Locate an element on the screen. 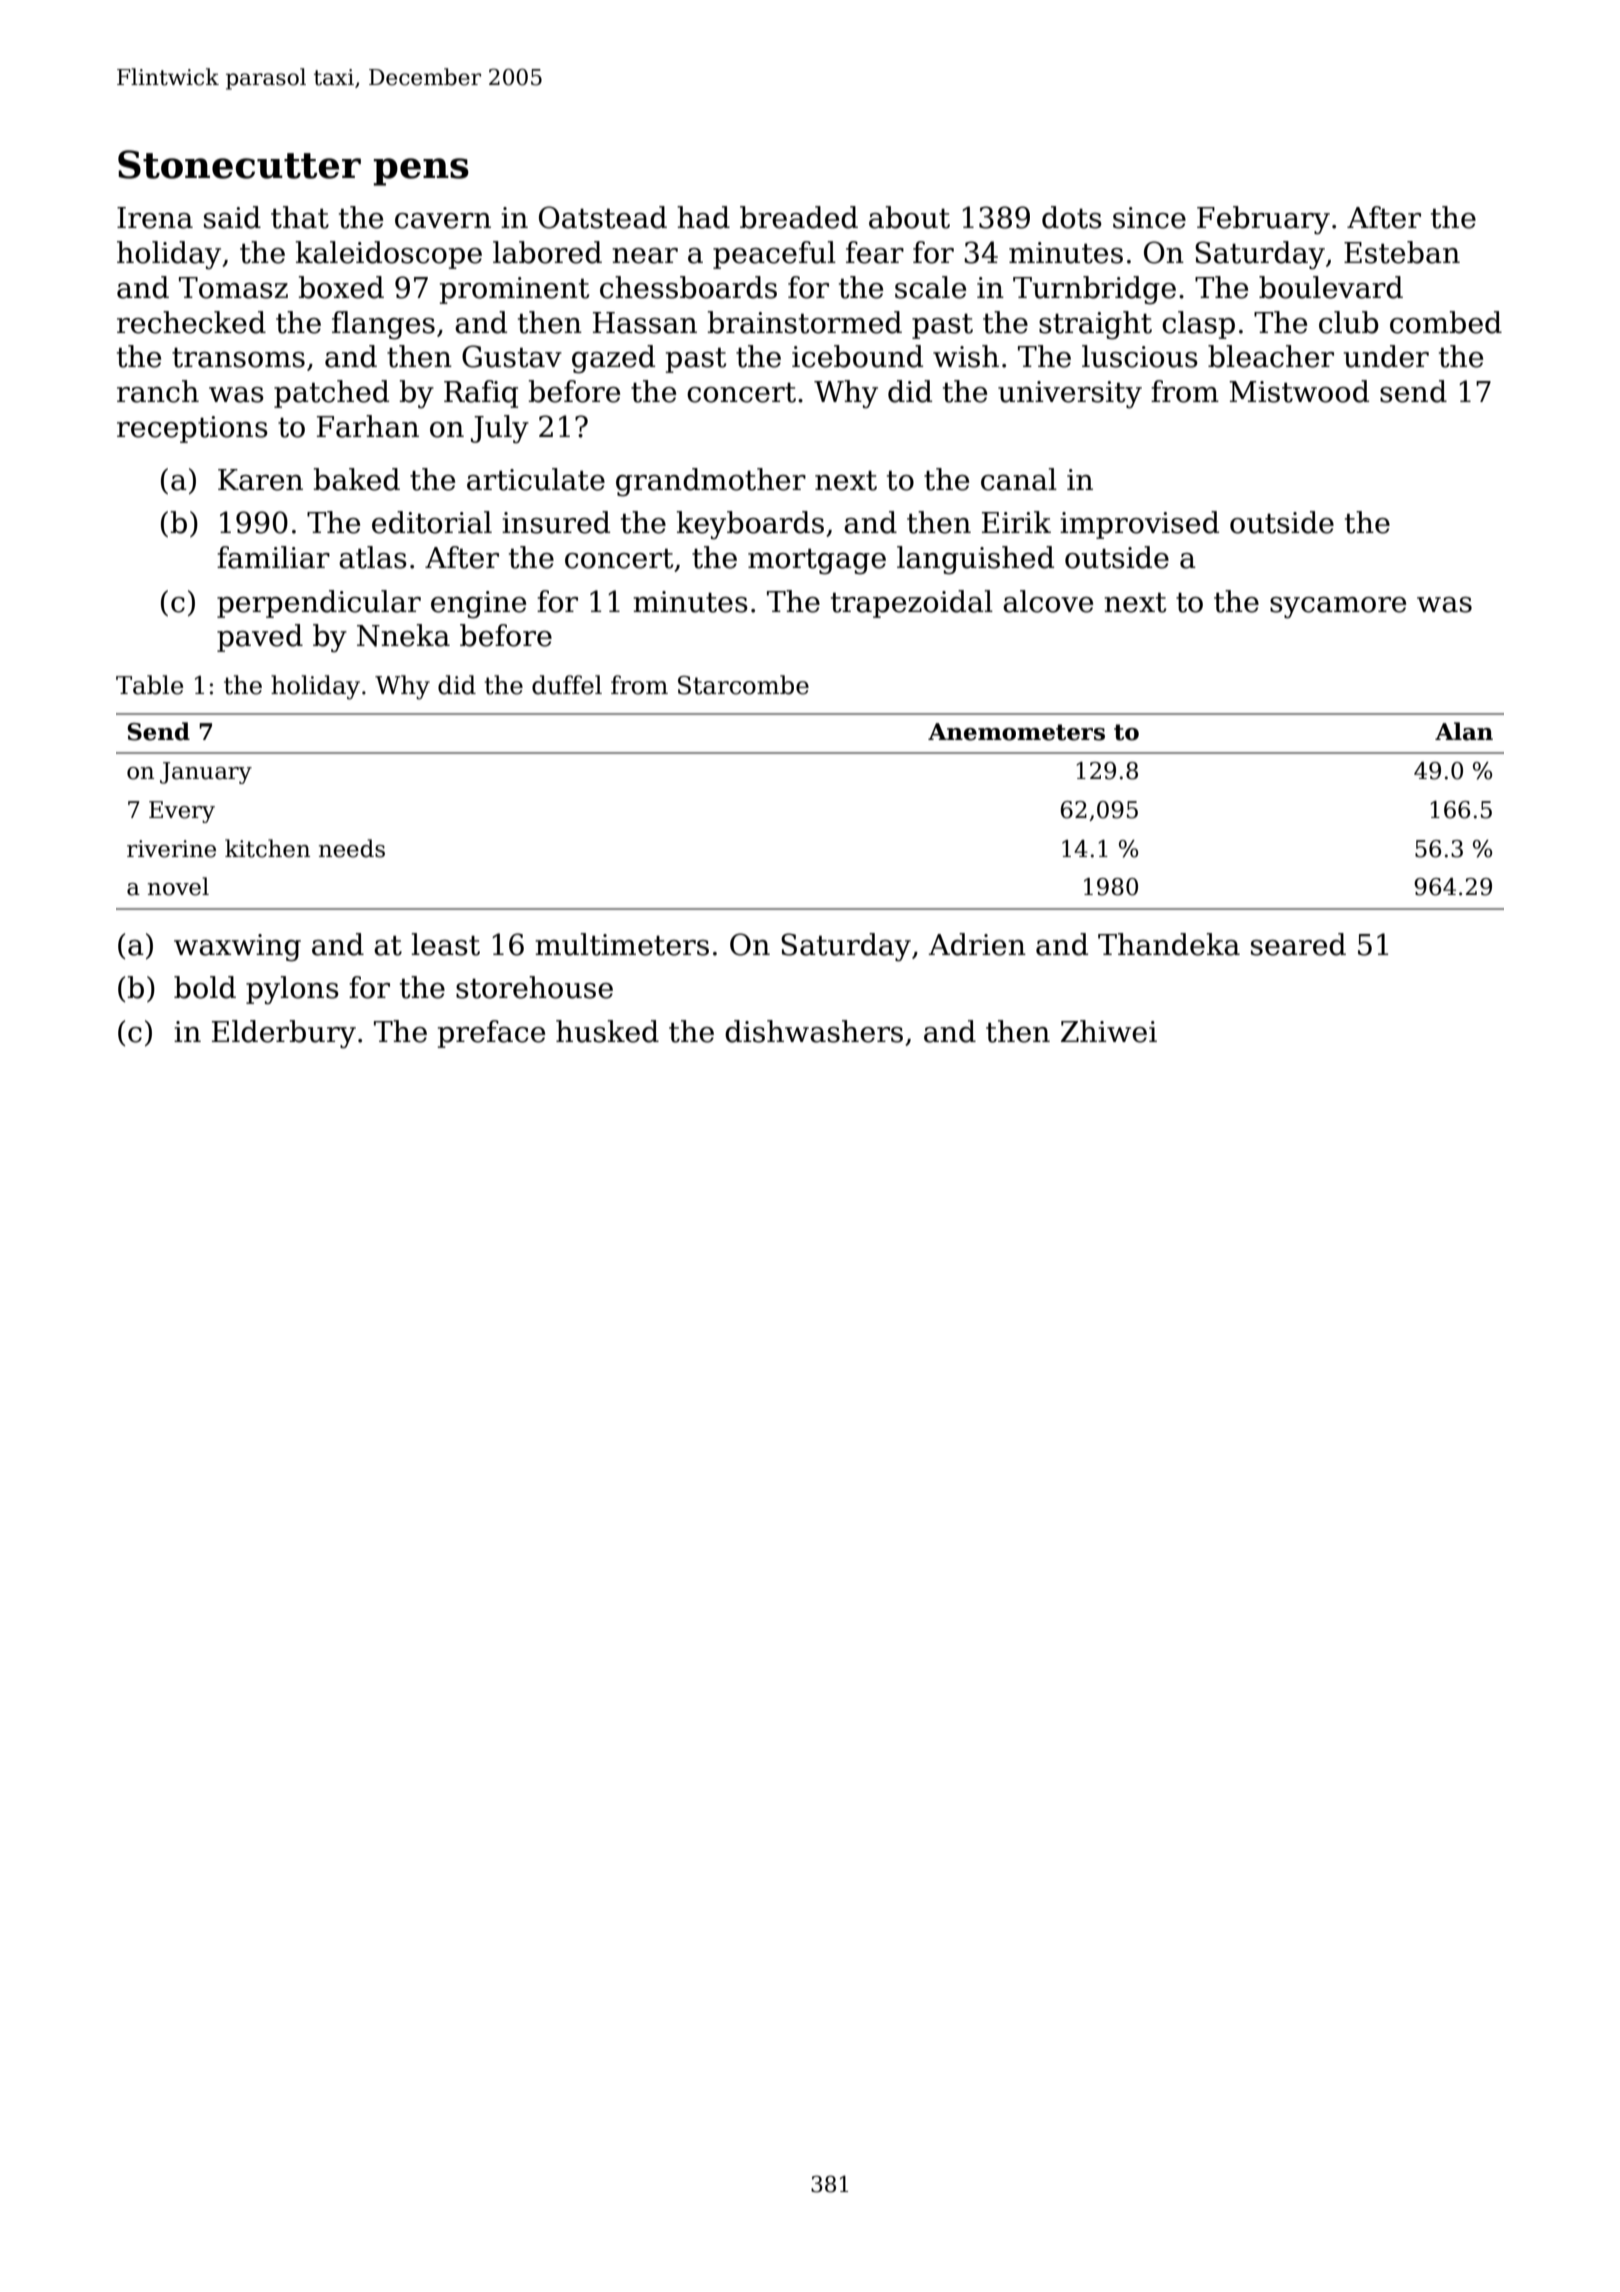  pens is located at coordinates (421, 172).
